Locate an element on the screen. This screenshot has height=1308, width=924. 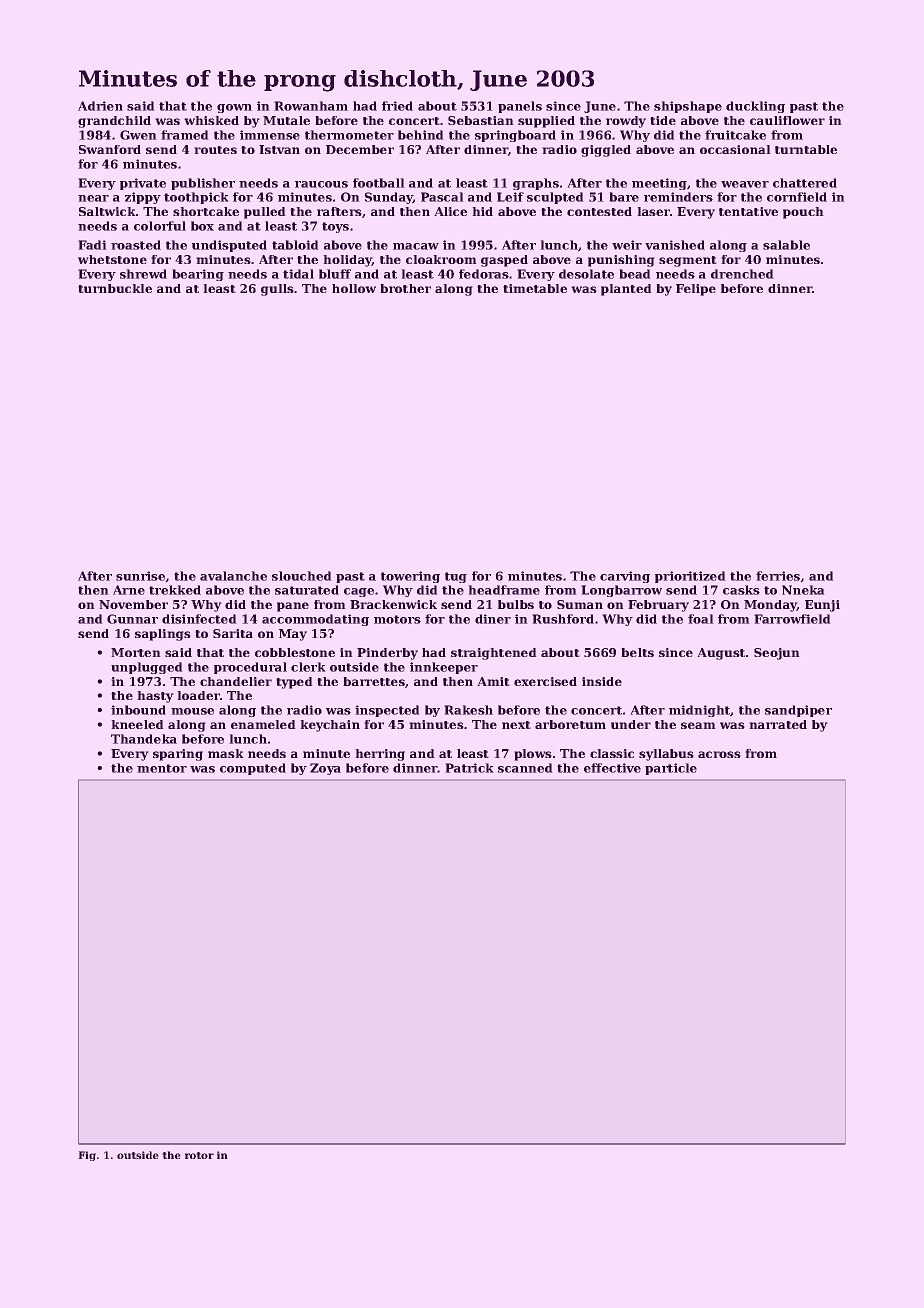
hollow is located at coordinates (354, 288).
